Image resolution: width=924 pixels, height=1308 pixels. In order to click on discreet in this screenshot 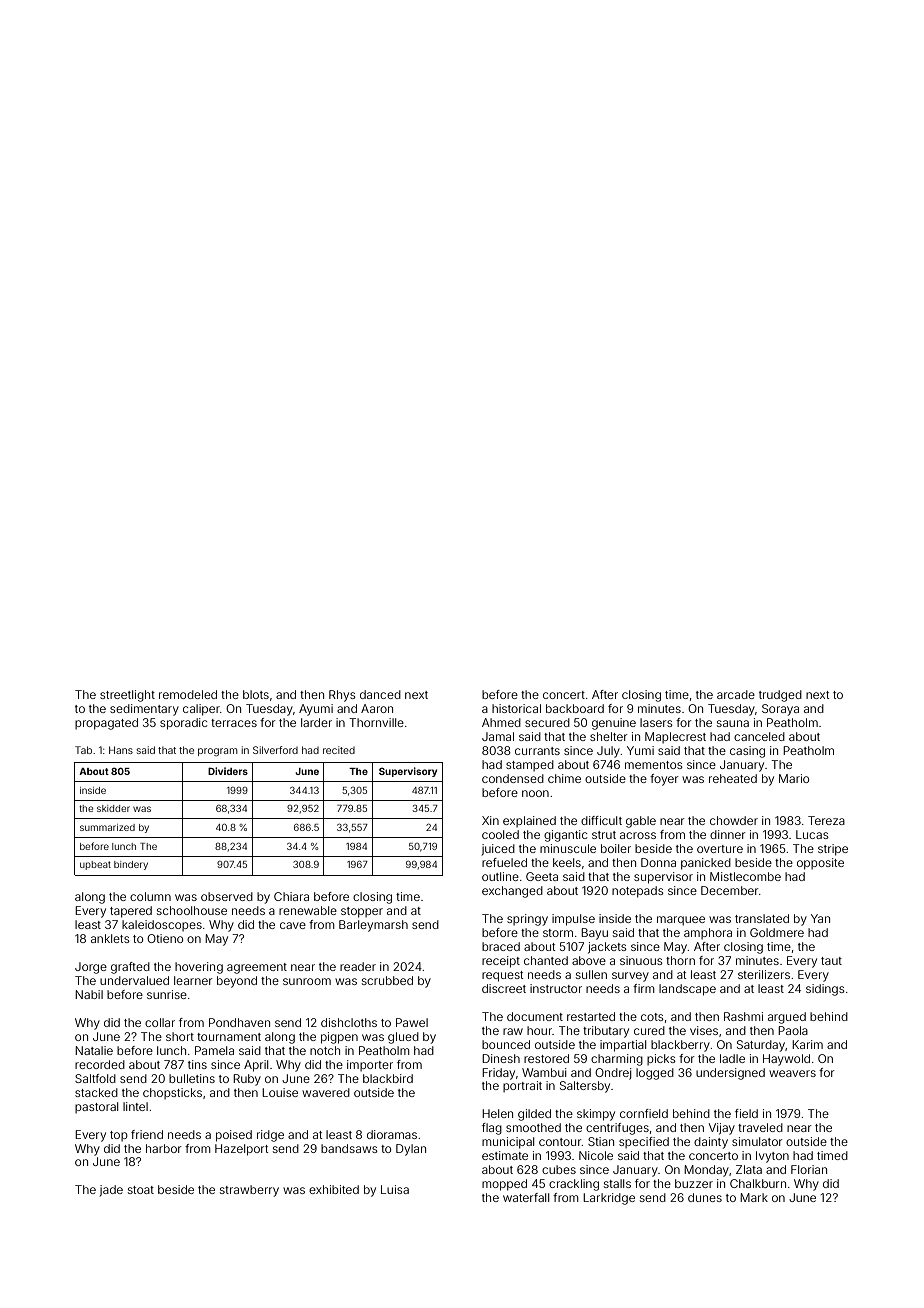, I will do `click(504, 988)`.
